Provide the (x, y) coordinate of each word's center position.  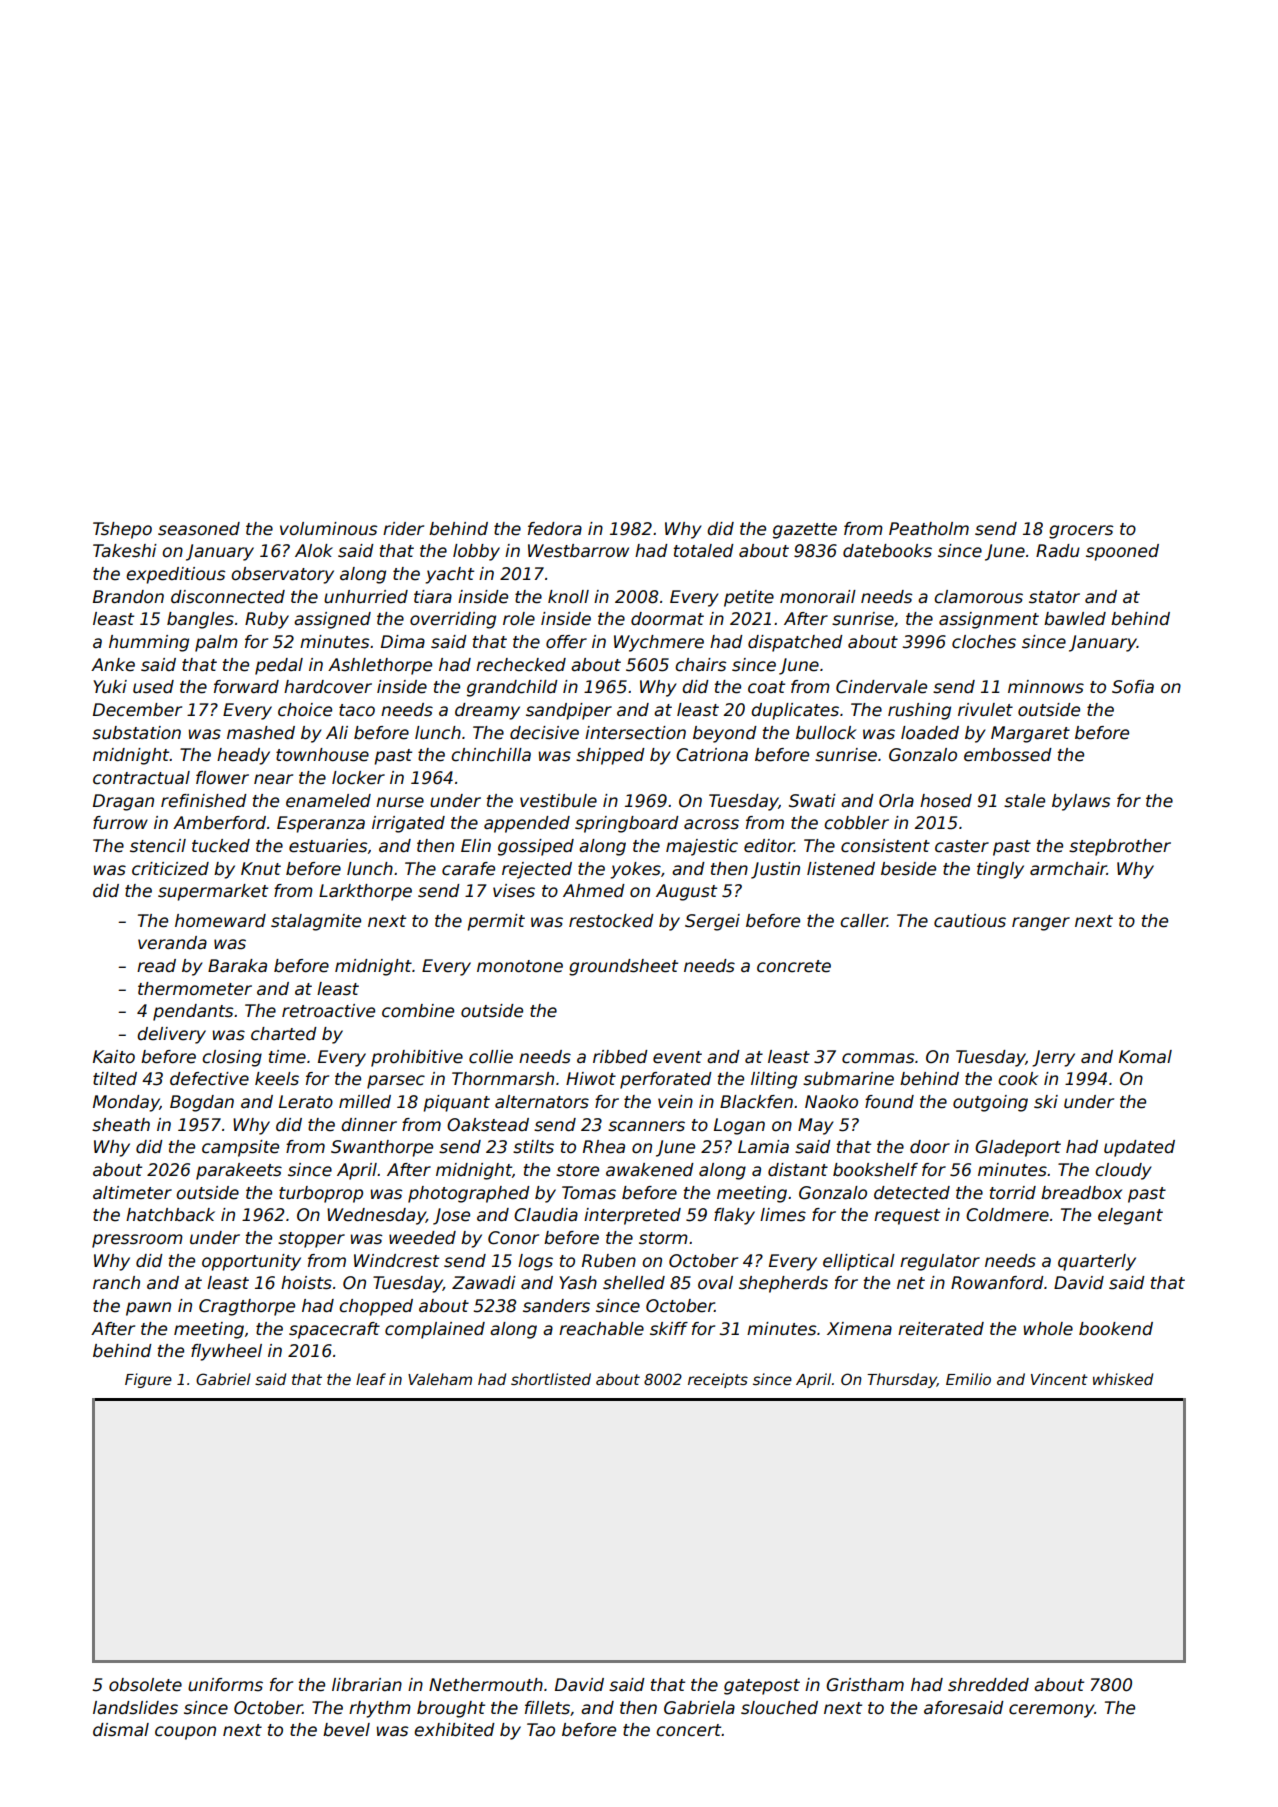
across (711, 824)
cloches (984, 642)
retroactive (328, 1011)
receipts (718, 1380)
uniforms (225, 1685)
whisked (1123, 1379)
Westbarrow (578, 551)
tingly (1000, 870)
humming (149, 643)
